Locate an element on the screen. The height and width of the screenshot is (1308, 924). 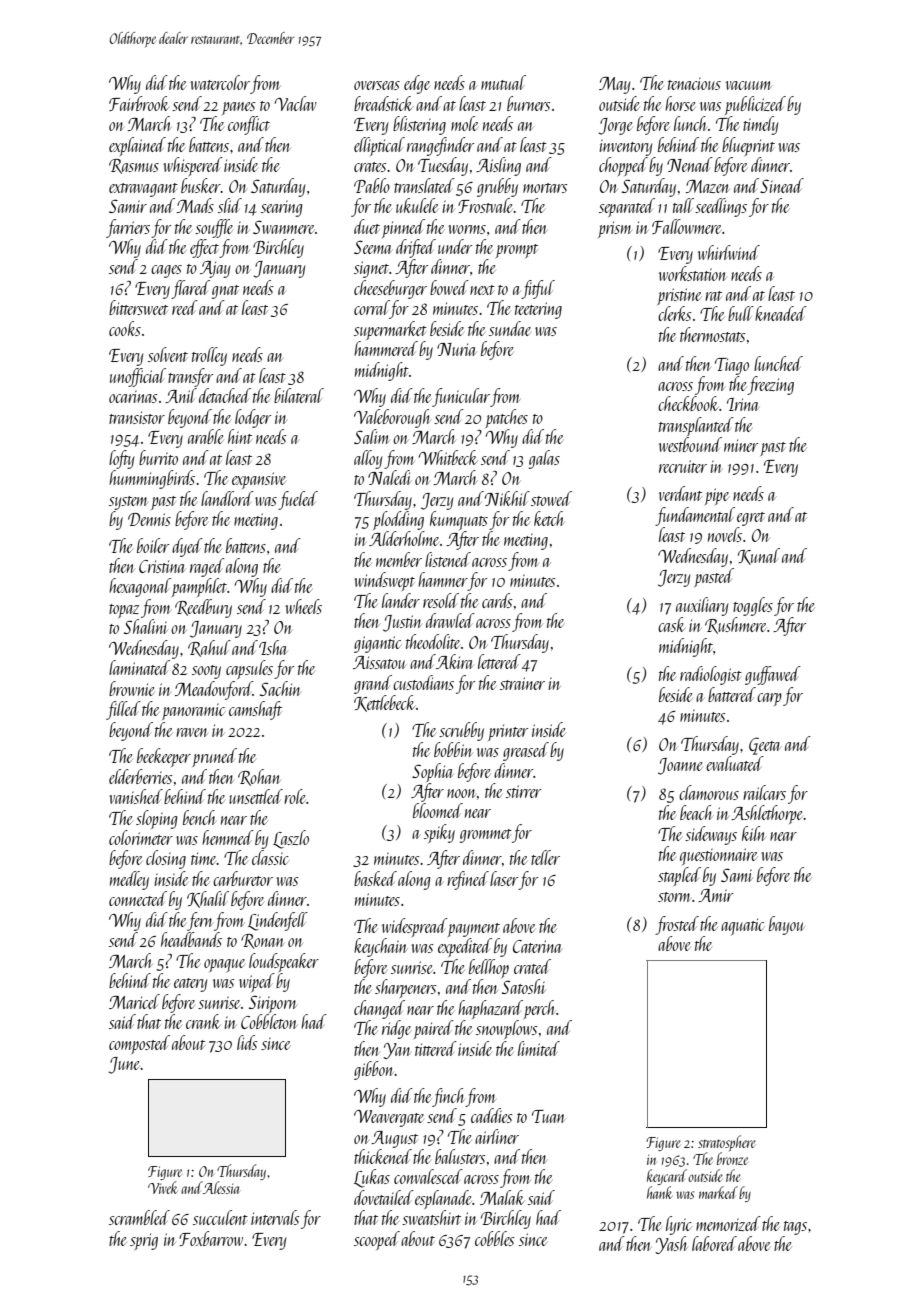
watercolor is located at coordinates (220, 82).
